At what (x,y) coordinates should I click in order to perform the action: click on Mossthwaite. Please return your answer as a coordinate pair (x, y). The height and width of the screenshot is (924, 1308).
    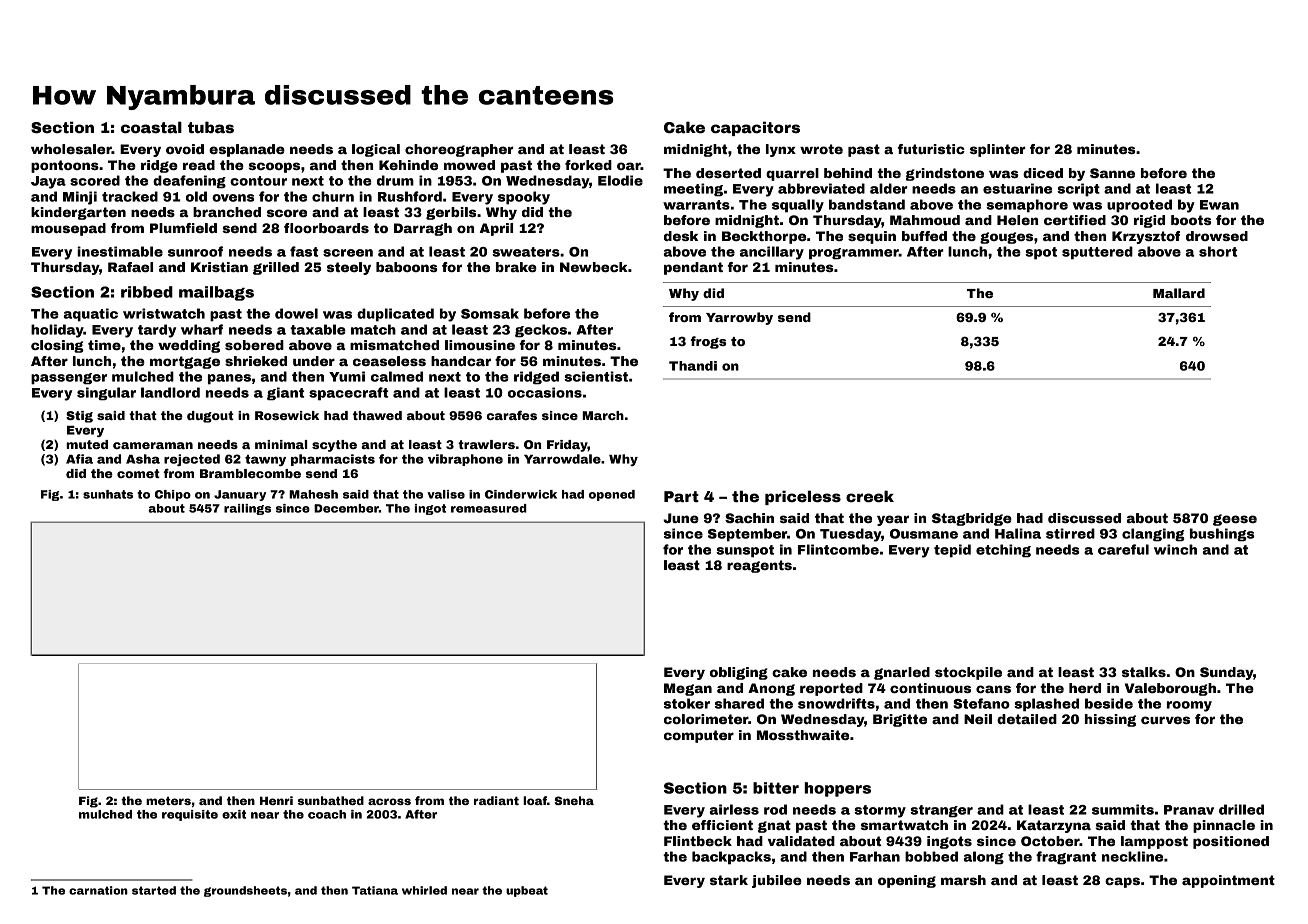
    Looking at the image, I should click on (803, 735).
